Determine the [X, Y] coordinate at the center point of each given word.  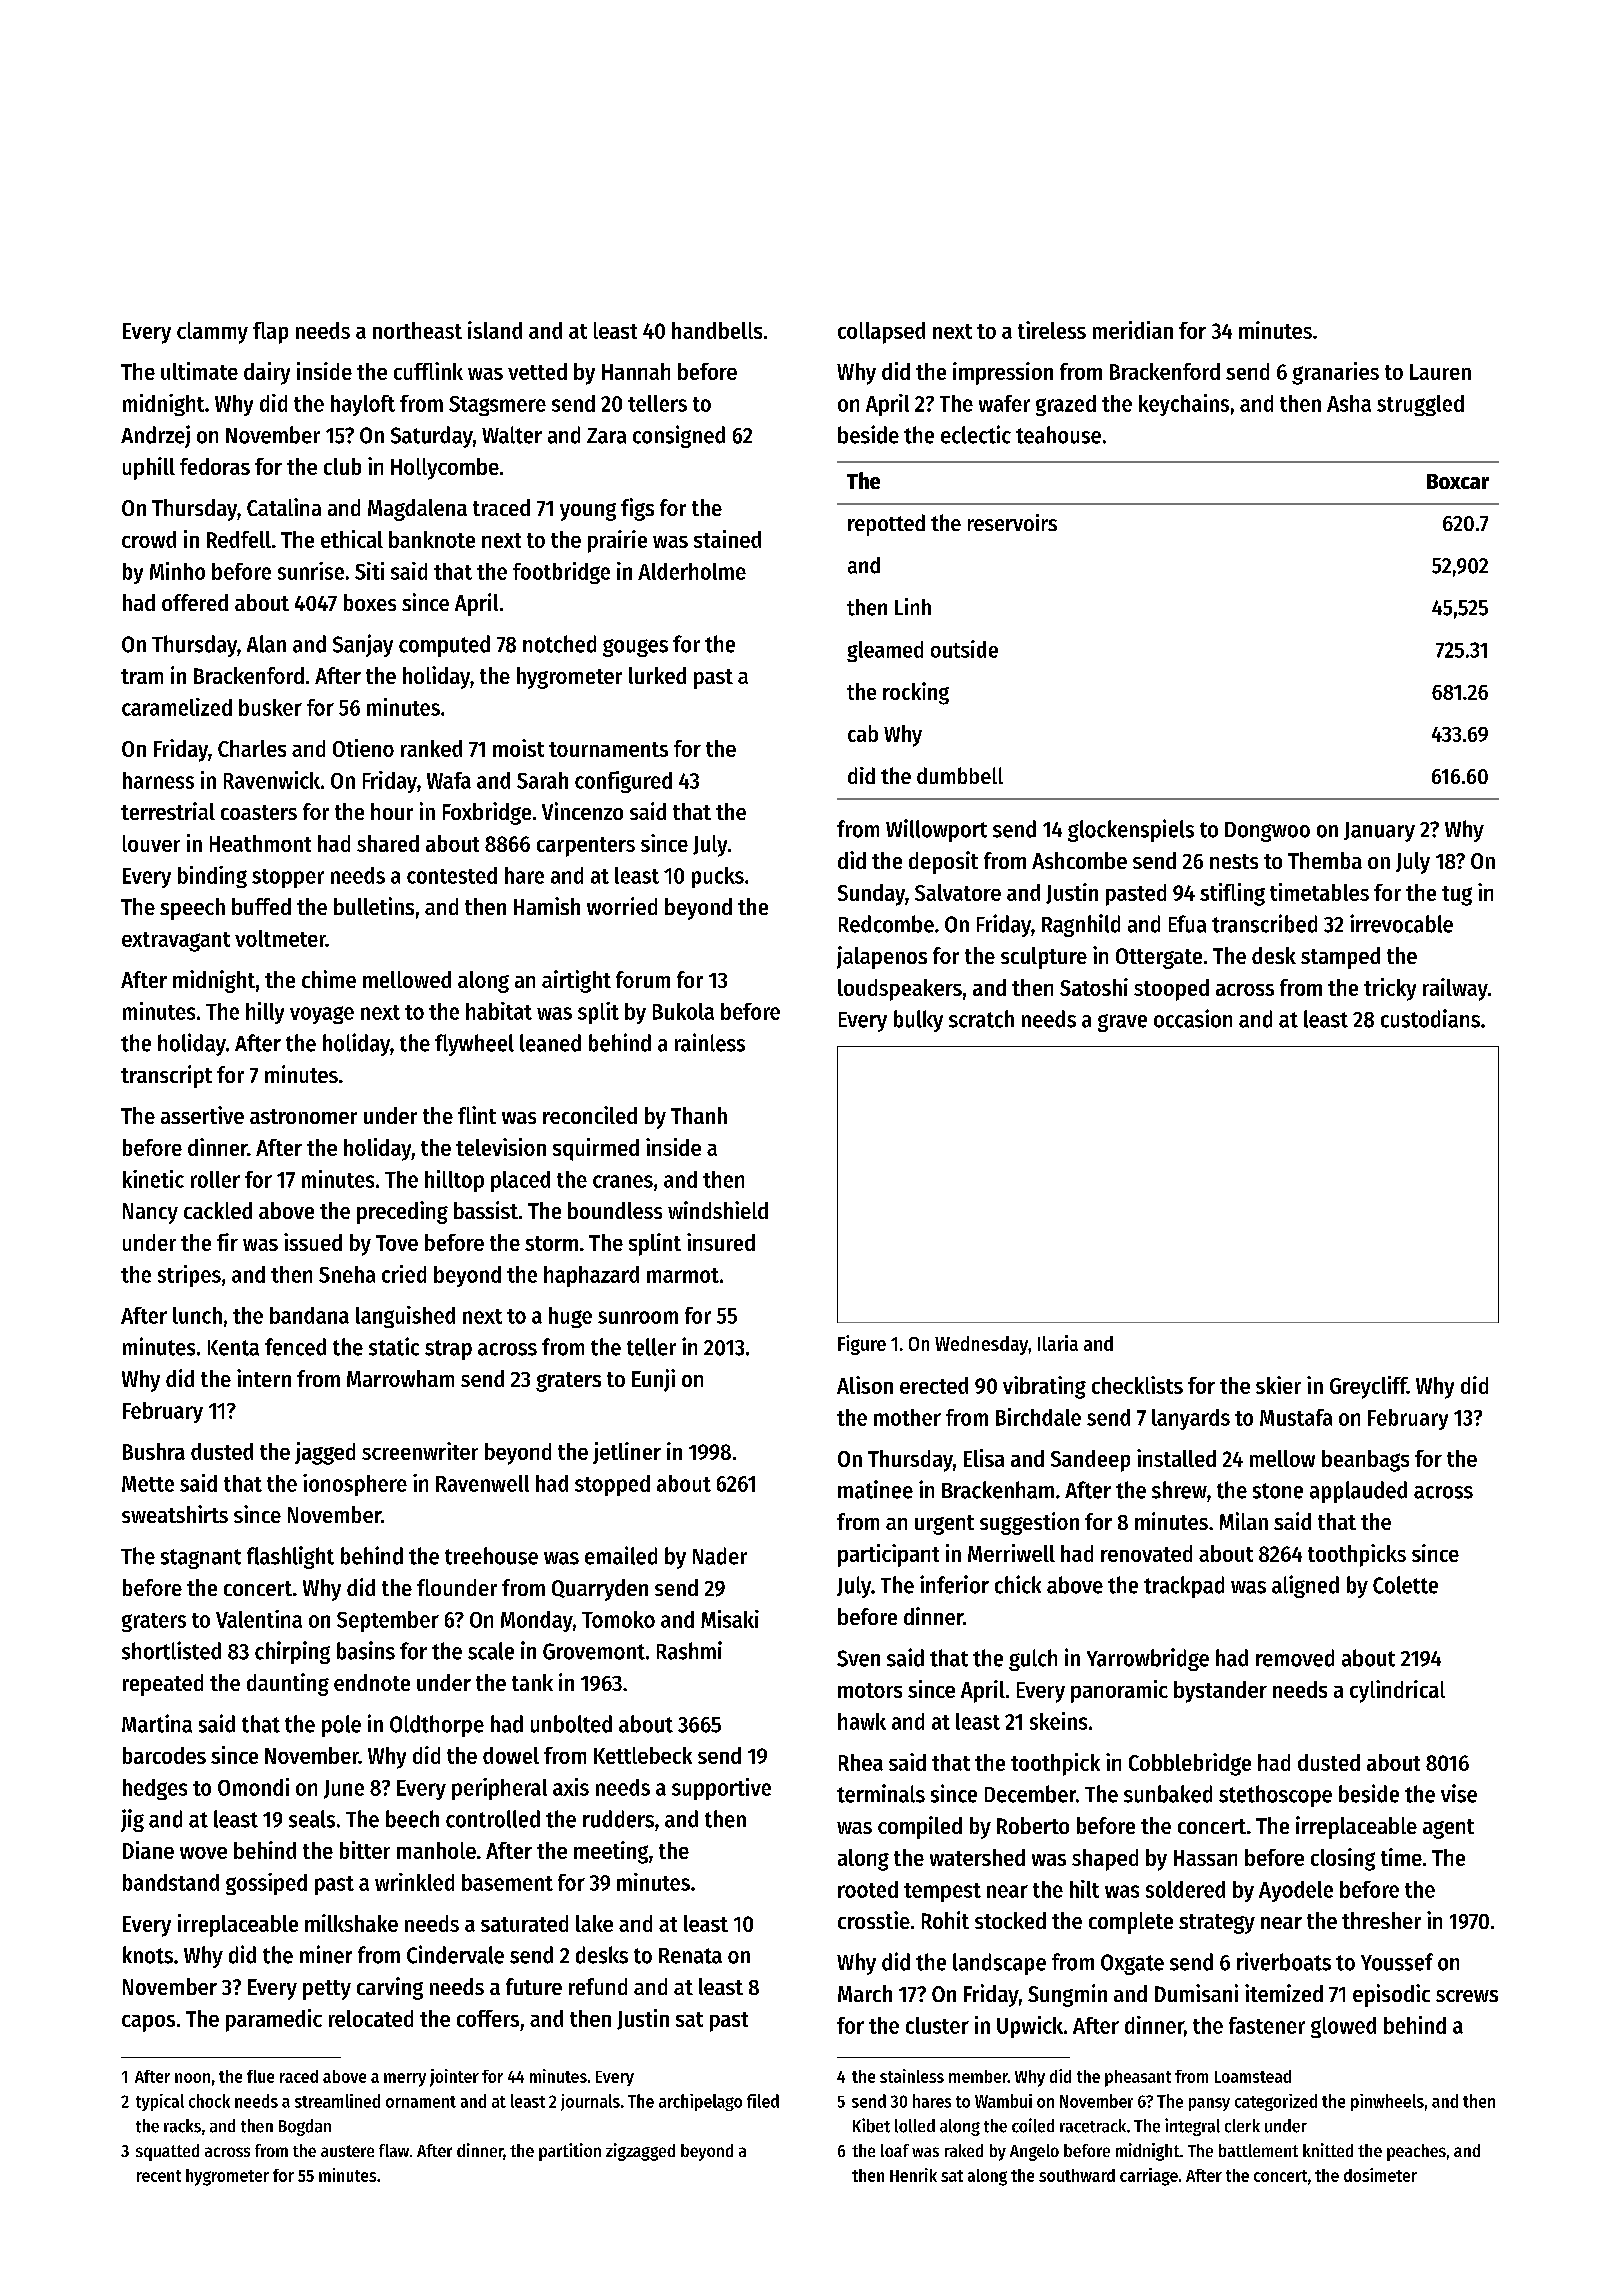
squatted [167, 2152]
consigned [679, 436]
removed [1295, 1658]
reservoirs [1012, 522]
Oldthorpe [437, 1726]
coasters [259, 812]
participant [888, 1555]
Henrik [913, 2175]
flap [270, 333]
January [1379, 832]
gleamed [885, 651]
